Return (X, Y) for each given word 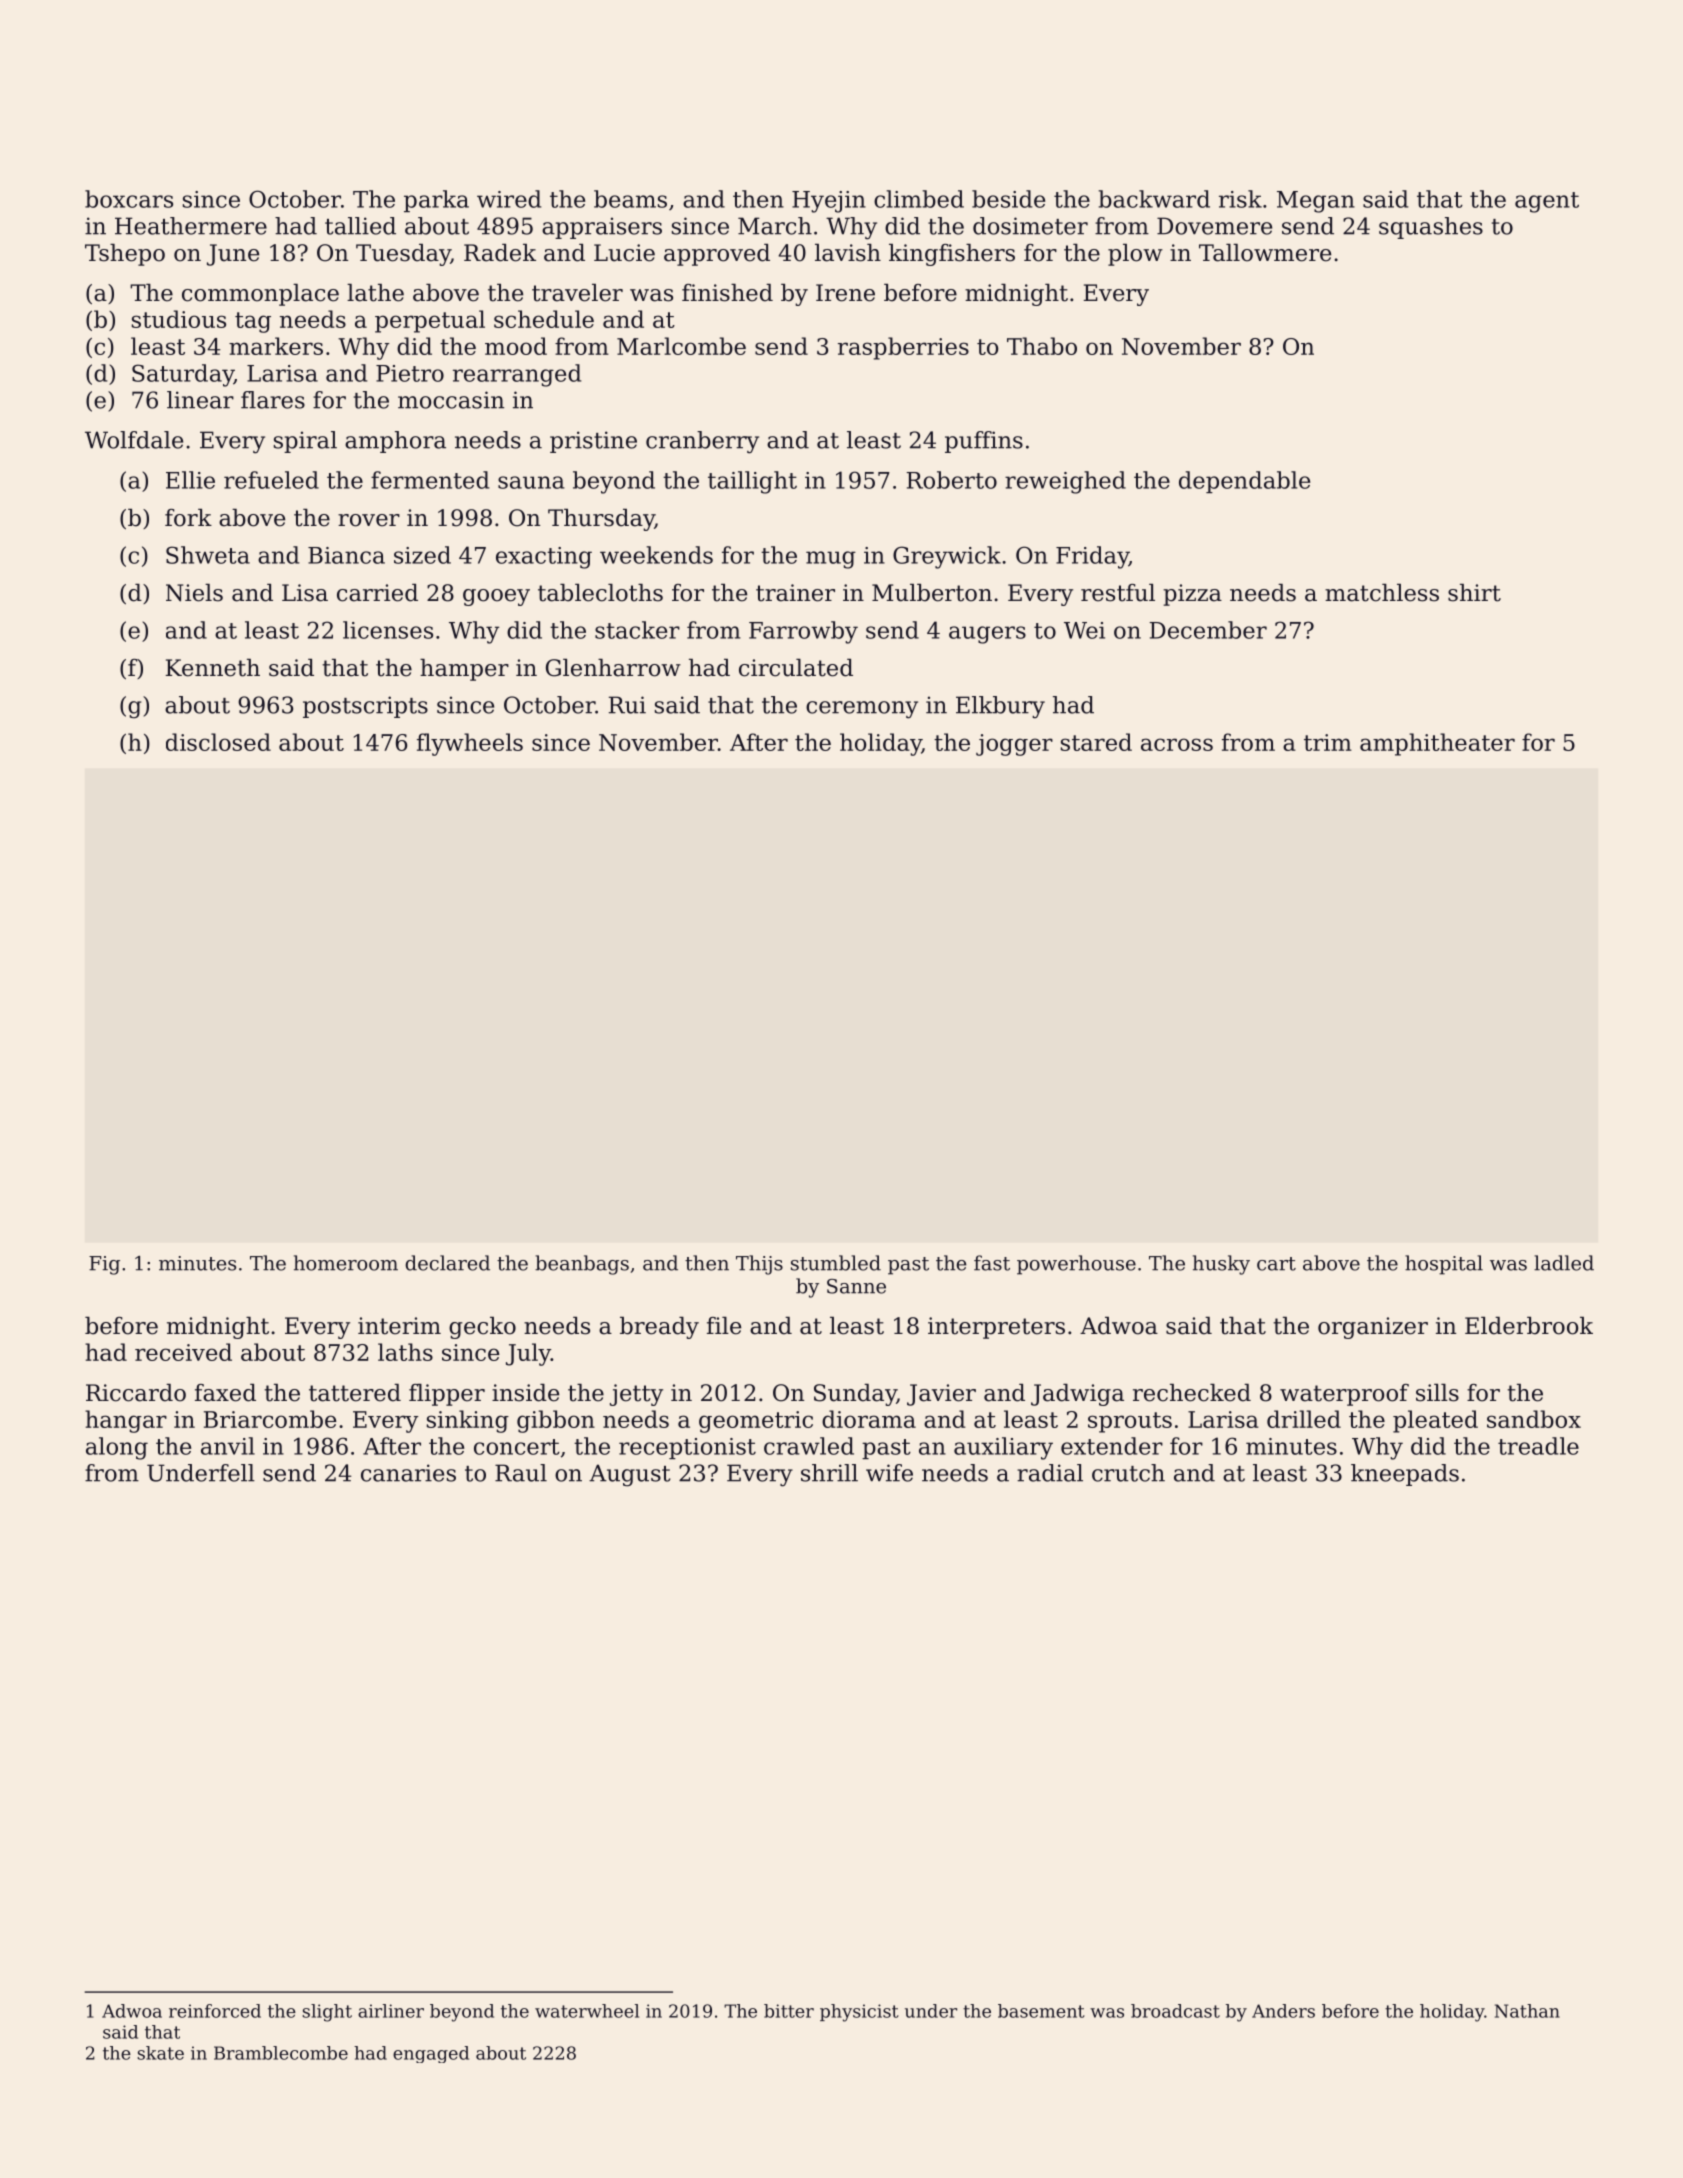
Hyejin (829, 202)
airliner (391, 2011)
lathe (375, 293)
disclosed (218, 742)
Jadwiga (1077, 1395)
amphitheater (1437, 744)
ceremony (862, 710)
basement (1041, 2011)
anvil (228, 1446)
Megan (1316, 202)
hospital (1444, 1265)
